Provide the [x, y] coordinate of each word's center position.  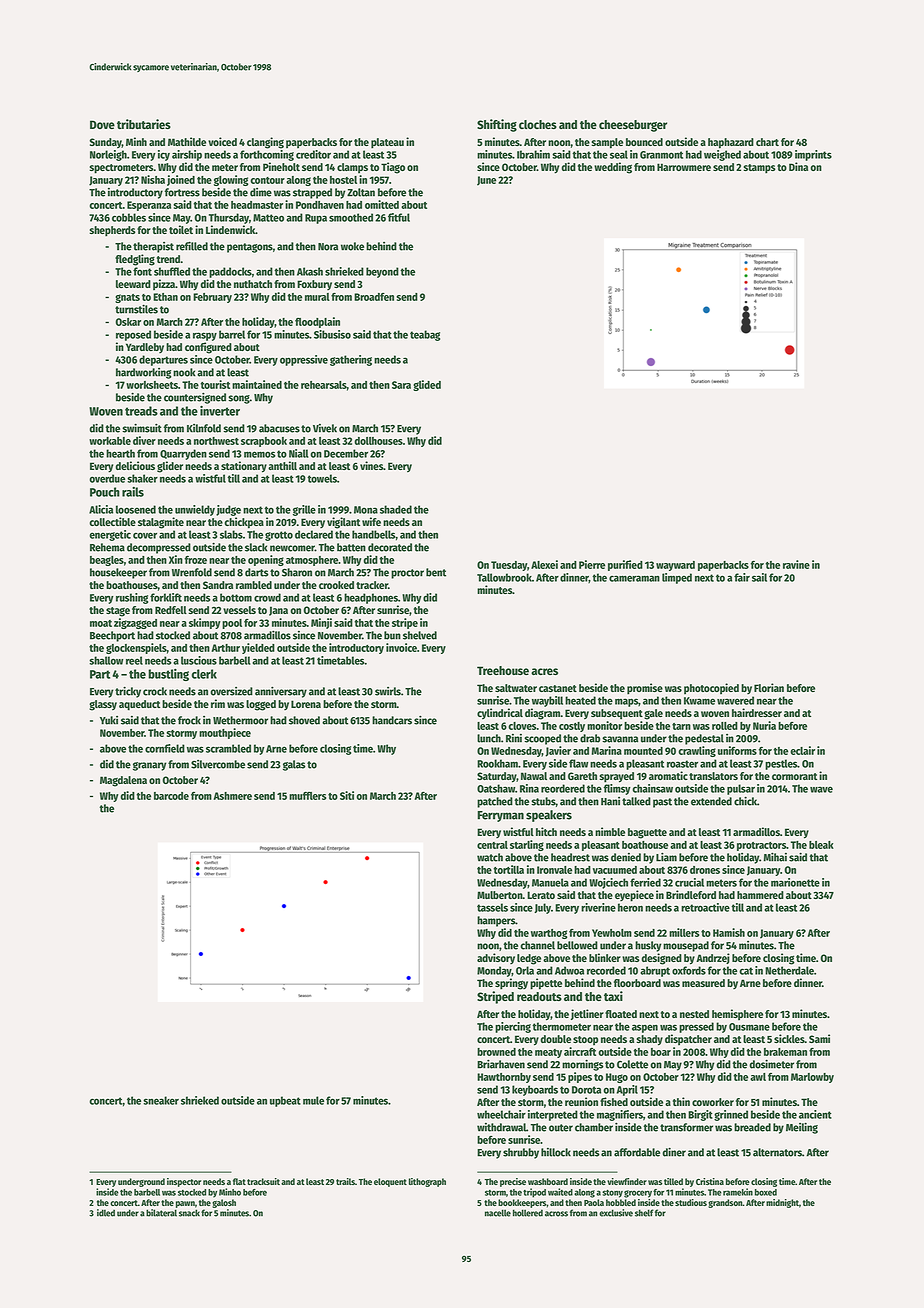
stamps [759, 169]
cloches [538, 124]
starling [527, 845]
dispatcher [688, 1040]
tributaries [144, 124]
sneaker [161, 1100]
